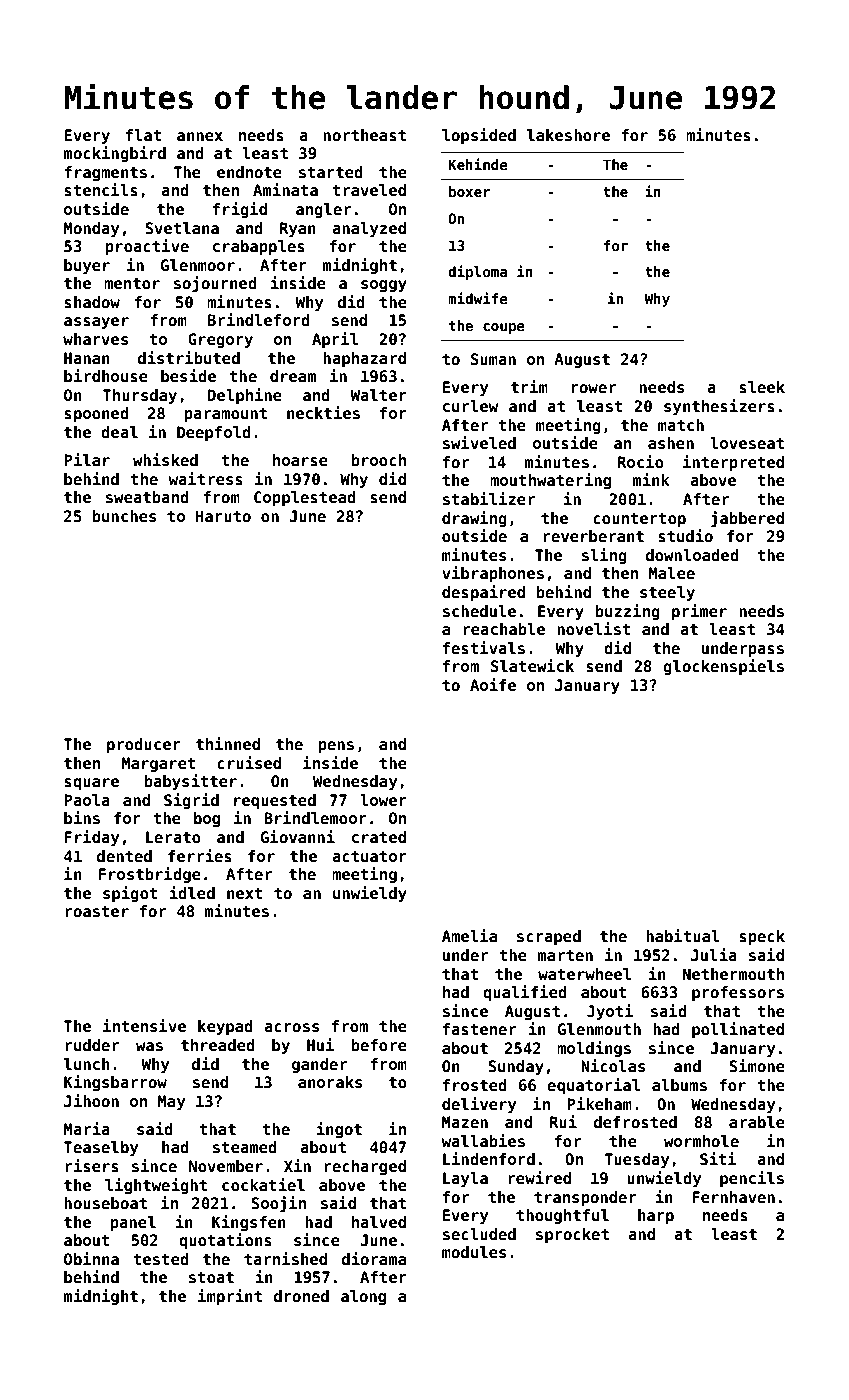 This screenshot has width=849, height=1400. What do you see at coordinates (762, 937) in the screenshot?
I see `speck` at bounding box center [762, 937].
